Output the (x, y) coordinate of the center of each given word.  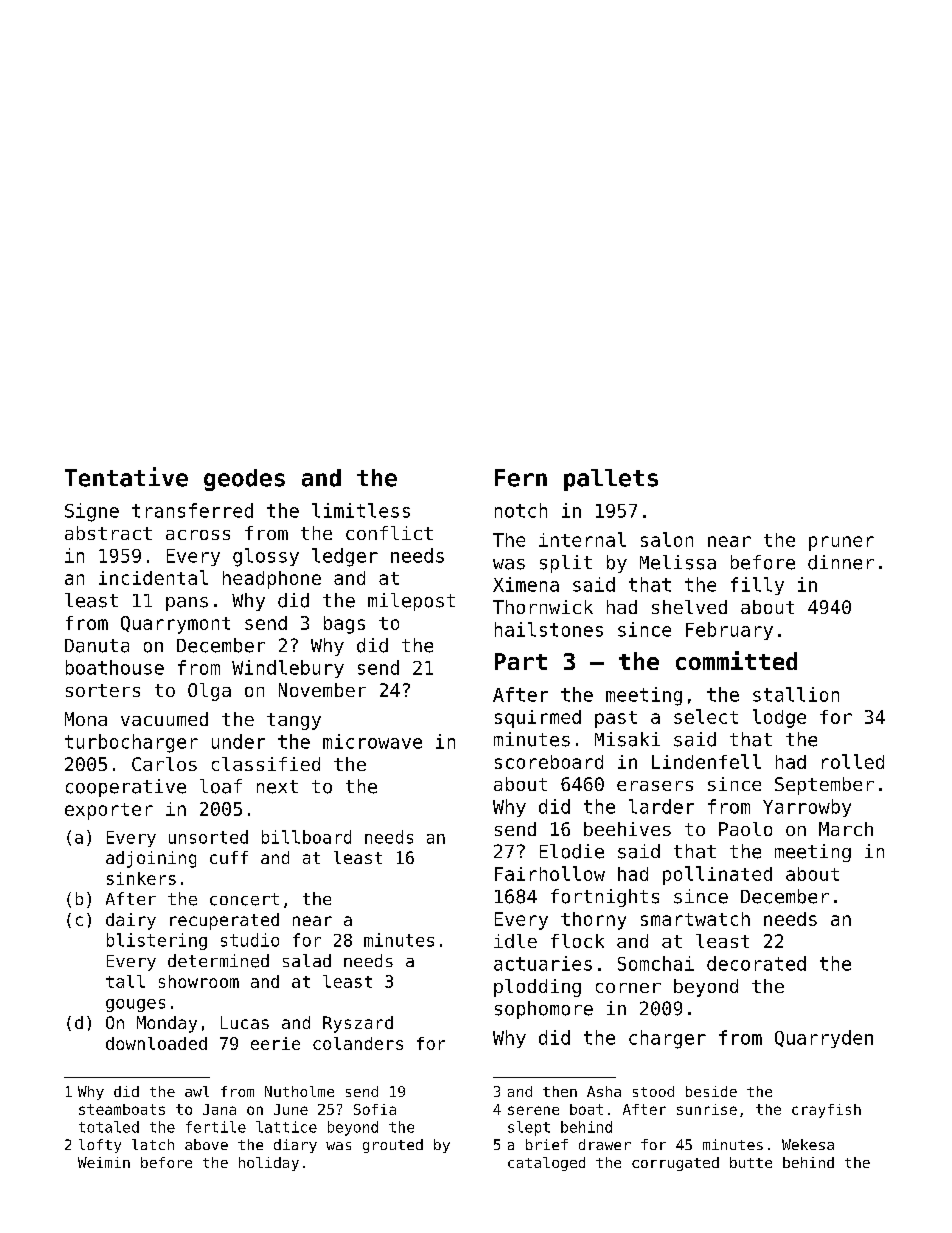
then (560, 1091)
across (198, 535)
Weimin (104, 1162)
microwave (372, 741)
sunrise (707, 1109)
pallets (611, 480)
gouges (135, 1005)
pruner (841, 543)
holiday (269, 1164)
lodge (779, 718)
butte (751, 1162)
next (277, 787)
